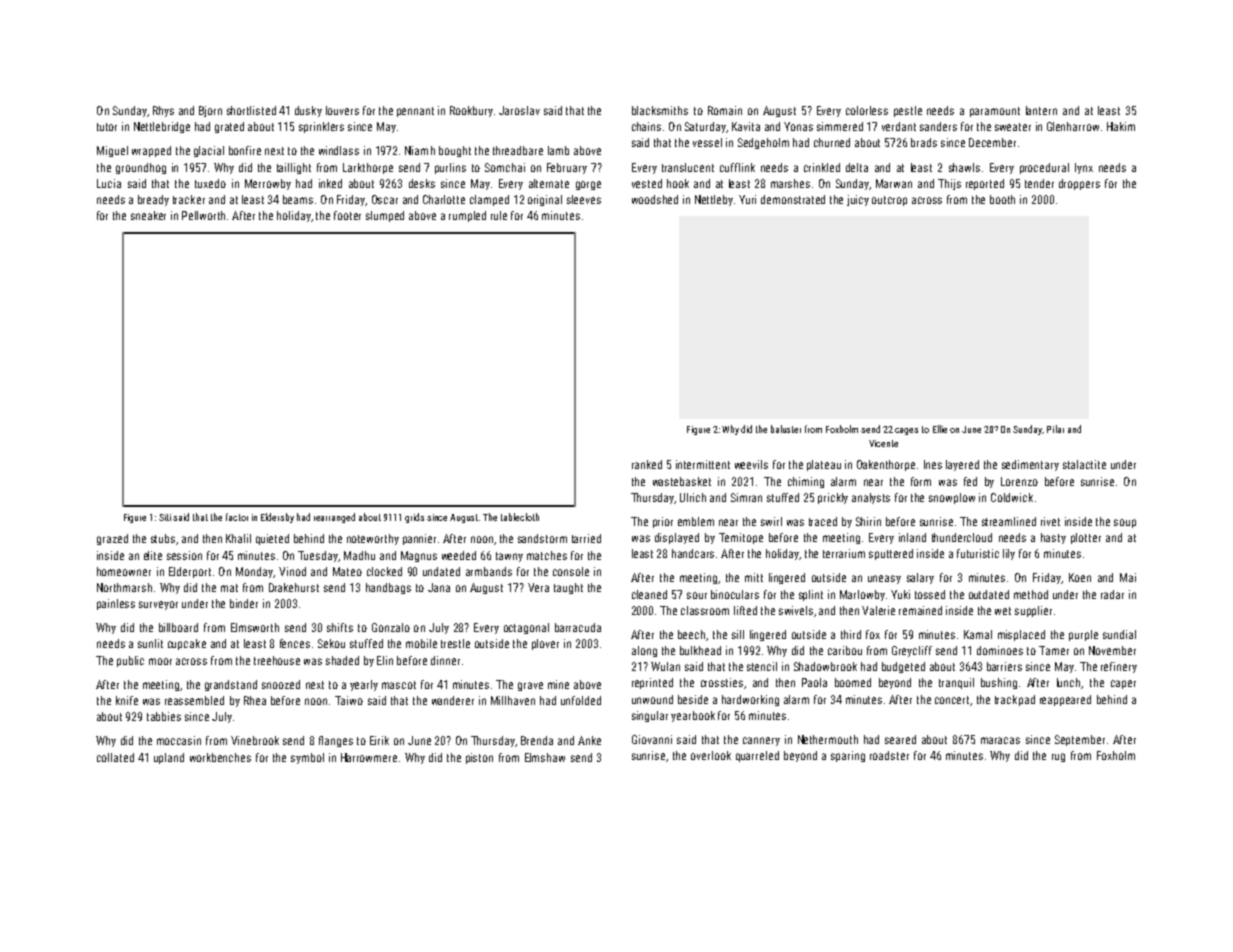 The height and width of the screenshot is (952, 1233). What do you see at coordinates (165, 517) in the screenshot?
I see `Siti` at bounding box center [165, 517].
